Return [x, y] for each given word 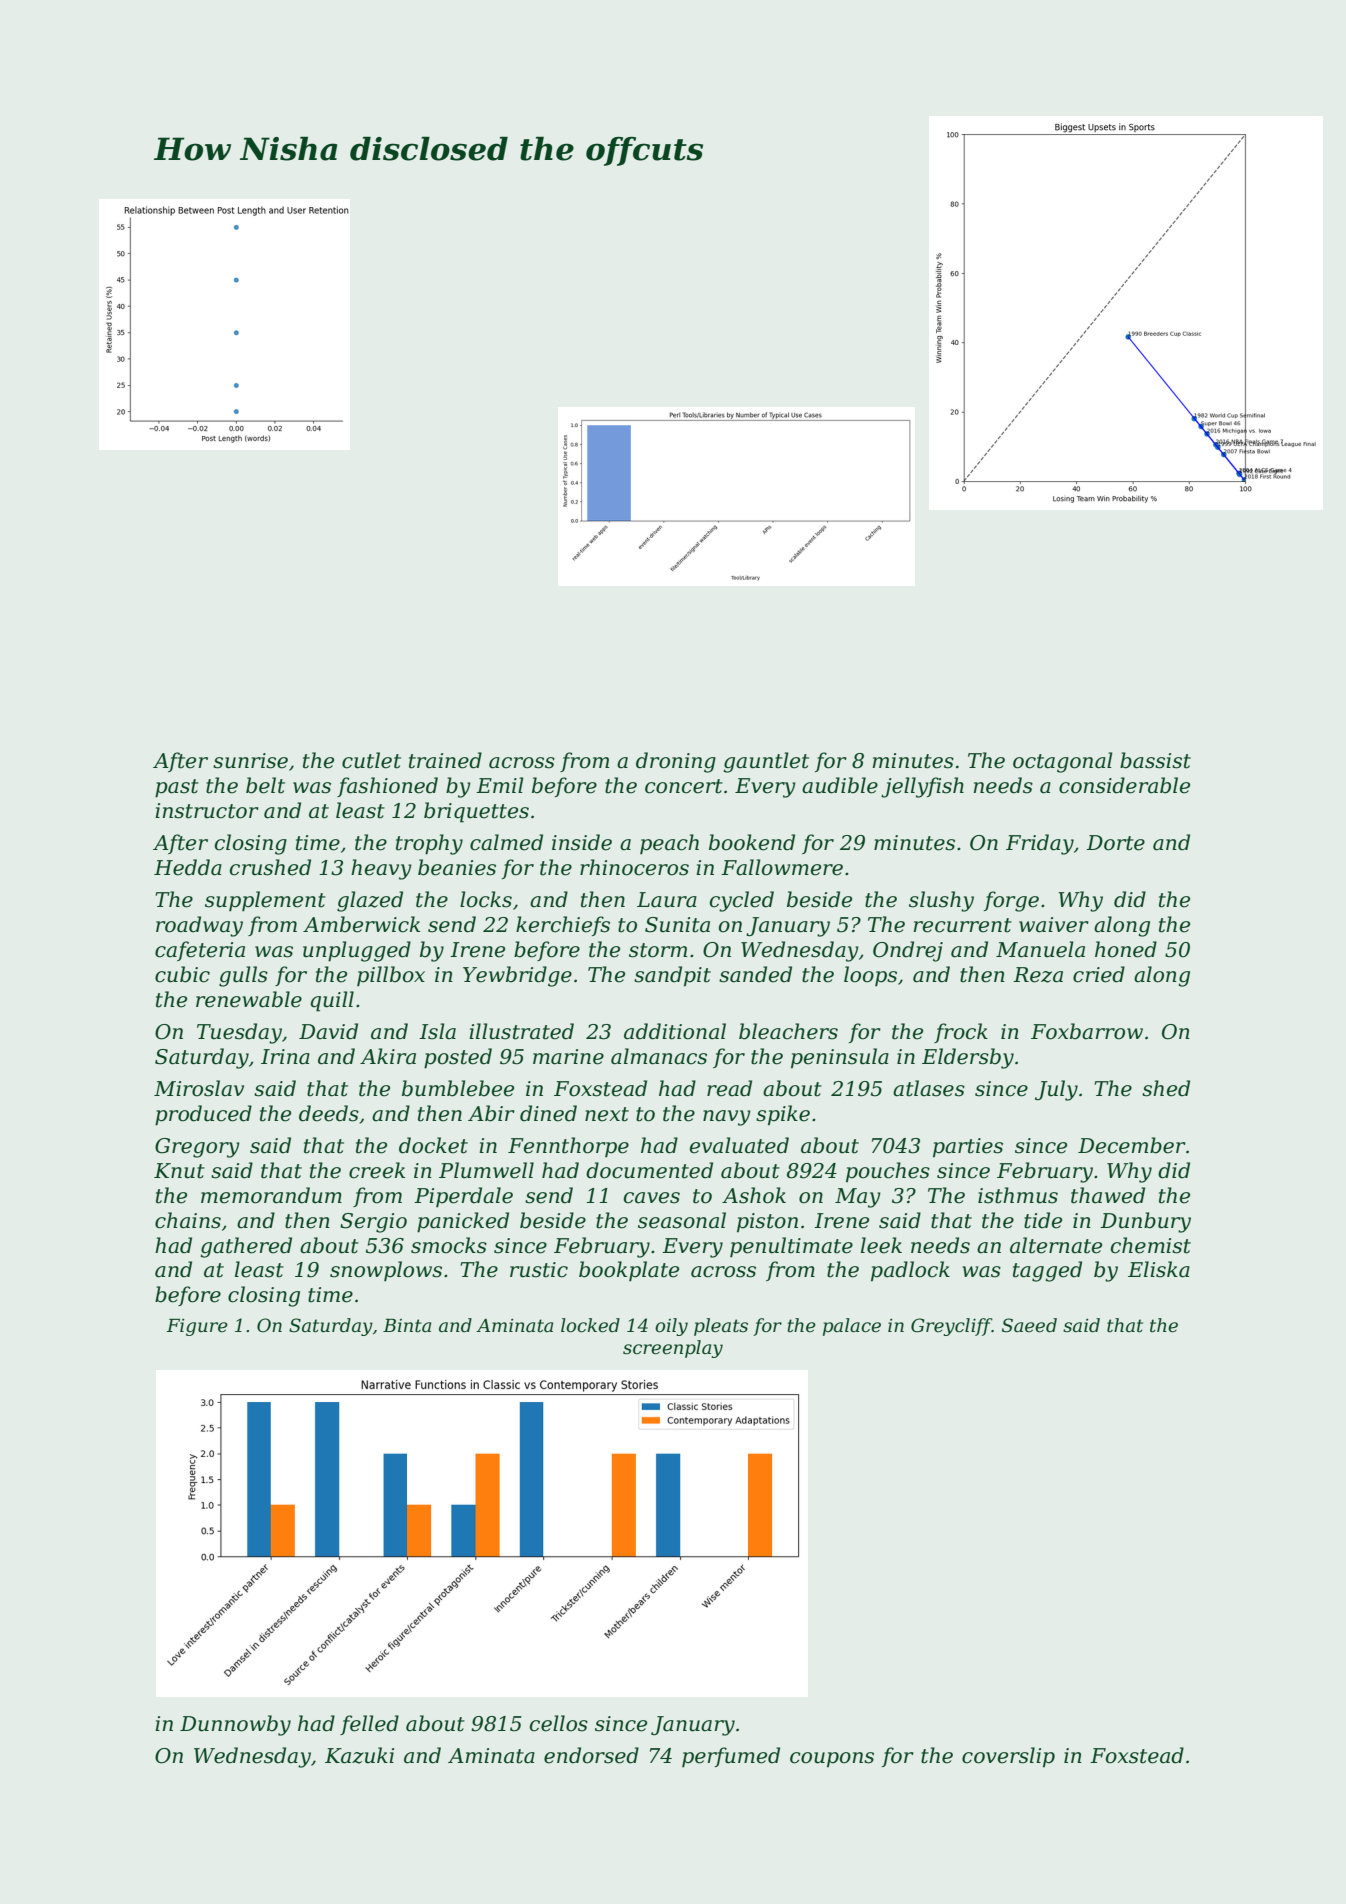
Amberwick [361, 924]
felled [369, 1725]
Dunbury [1145, 1222]
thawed [1108, 1195]
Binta [407, 1326]
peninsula [840, 1058]
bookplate [629, 1271]
